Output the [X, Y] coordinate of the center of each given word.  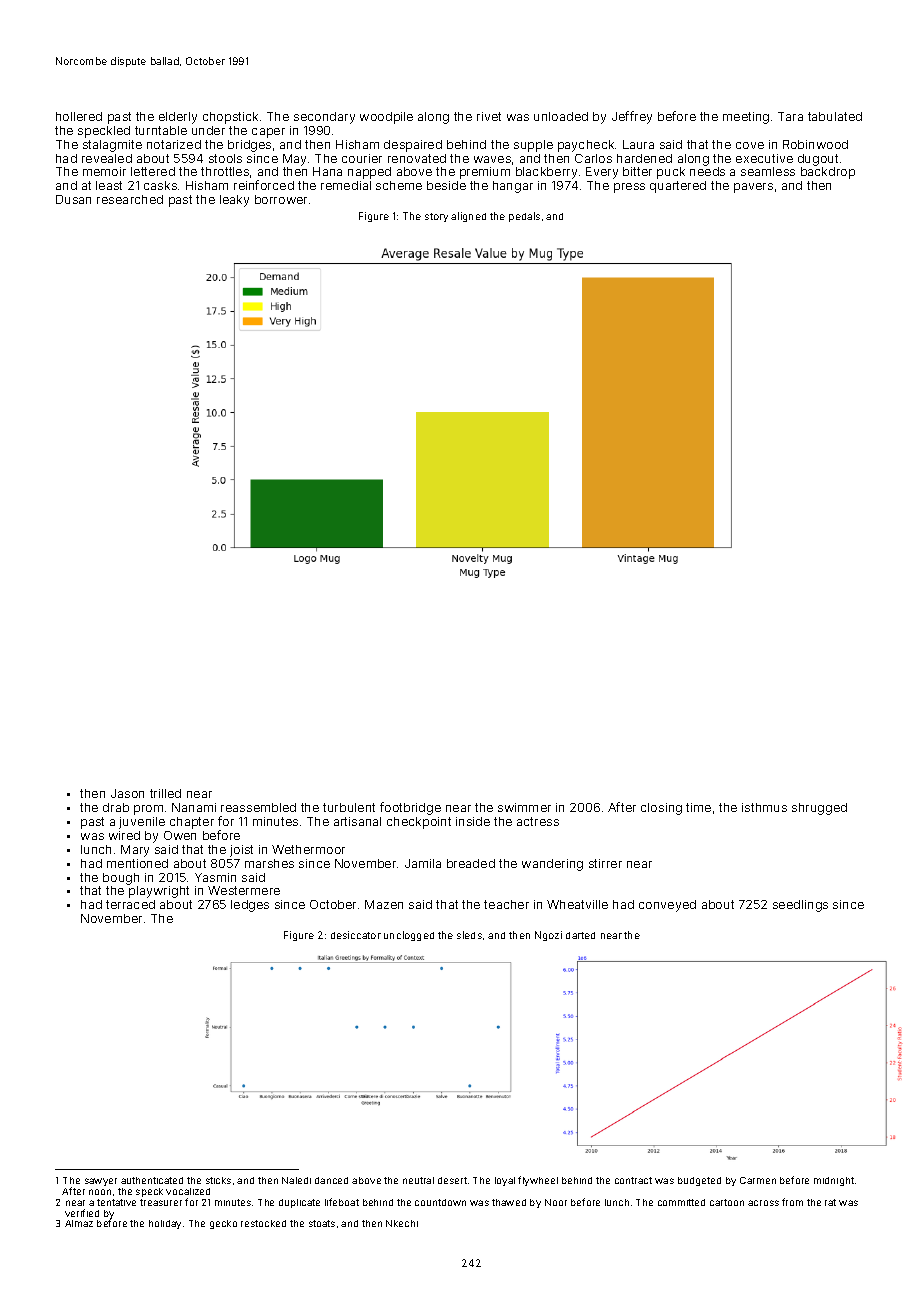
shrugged [819, 809]
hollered [79, 116]
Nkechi [402, 1223]
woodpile [386, 118]
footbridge [410, 808]
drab [116, 807]
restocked [263, 1223]
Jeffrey [632, 117]
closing [661, 809]
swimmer [524, 807]
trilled [165, 793]
